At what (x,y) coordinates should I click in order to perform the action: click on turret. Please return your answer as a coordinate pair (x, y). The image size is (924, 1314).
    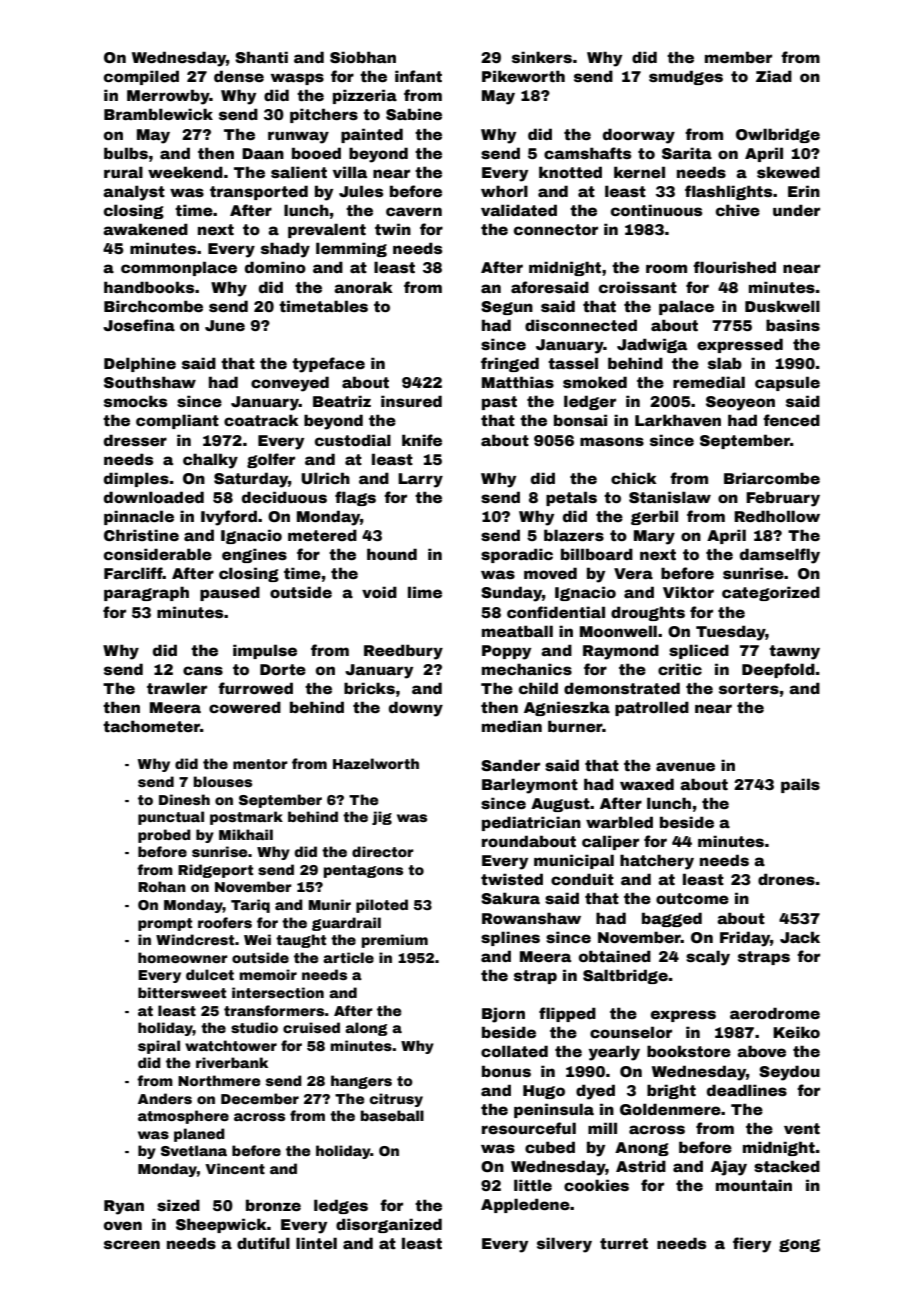
    Looking at the image, I should click on (624, 1243).
